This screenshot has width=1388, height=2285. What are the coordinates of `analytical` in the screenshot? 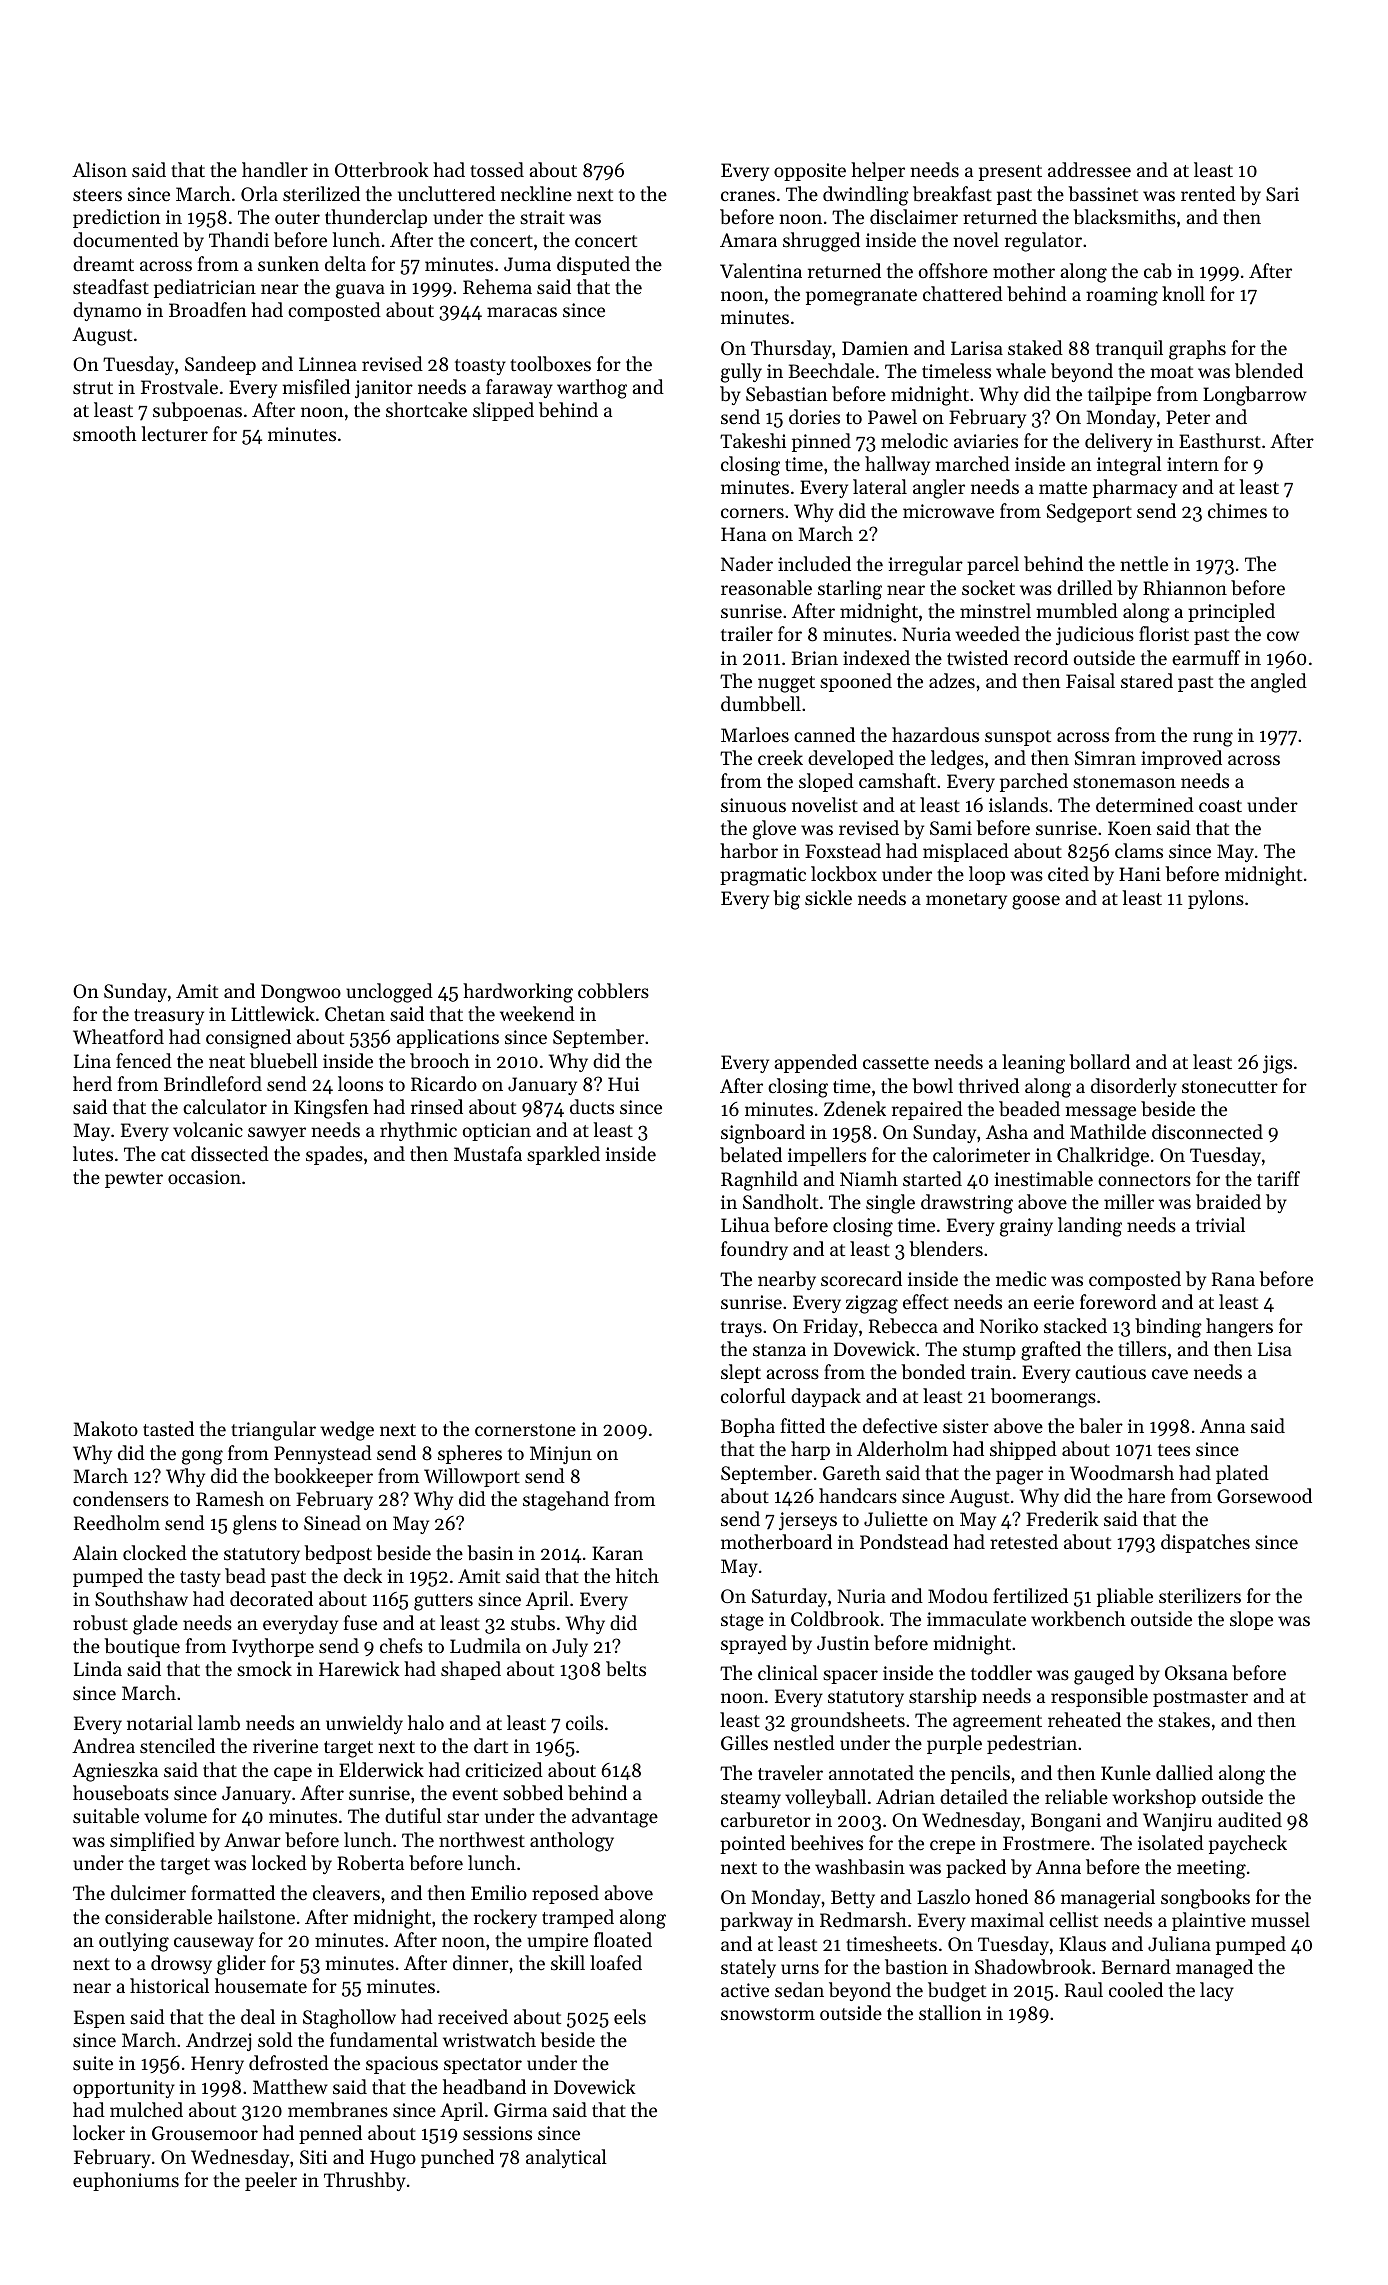 It's located at (566, 2158).
